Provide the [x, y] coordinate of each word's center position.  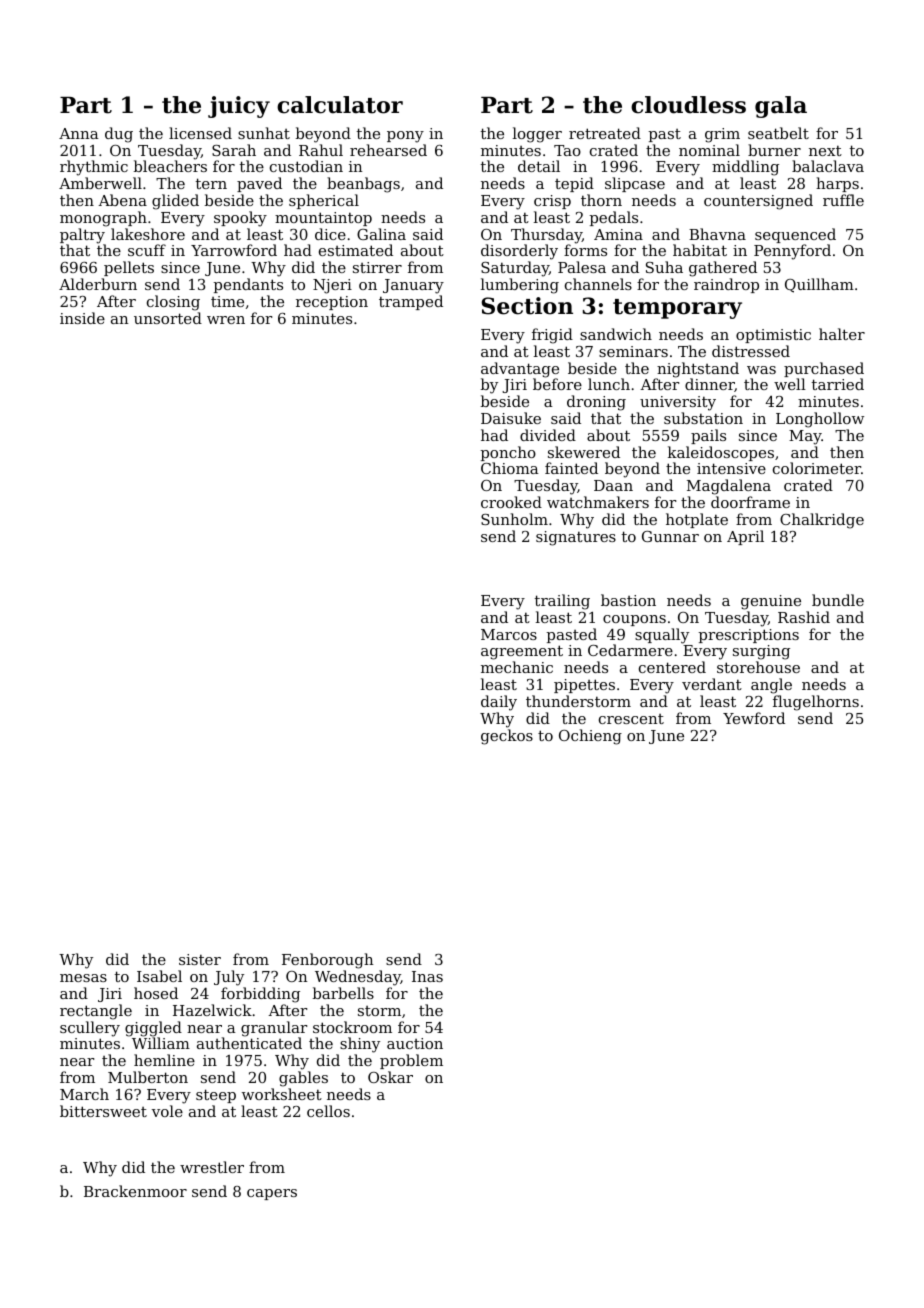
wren [226, 320]
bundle [838, 600]
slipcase [635, 184]
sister [200, 959]
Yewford [754, 718]
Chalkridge [822, 521]
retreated [605, 133]
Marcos [509, 634]
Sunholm [514, 519]
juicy [239, 107]
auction [415, 1043]
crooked [511, 502]
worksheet [282, 1094]
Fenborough [328, 961]
